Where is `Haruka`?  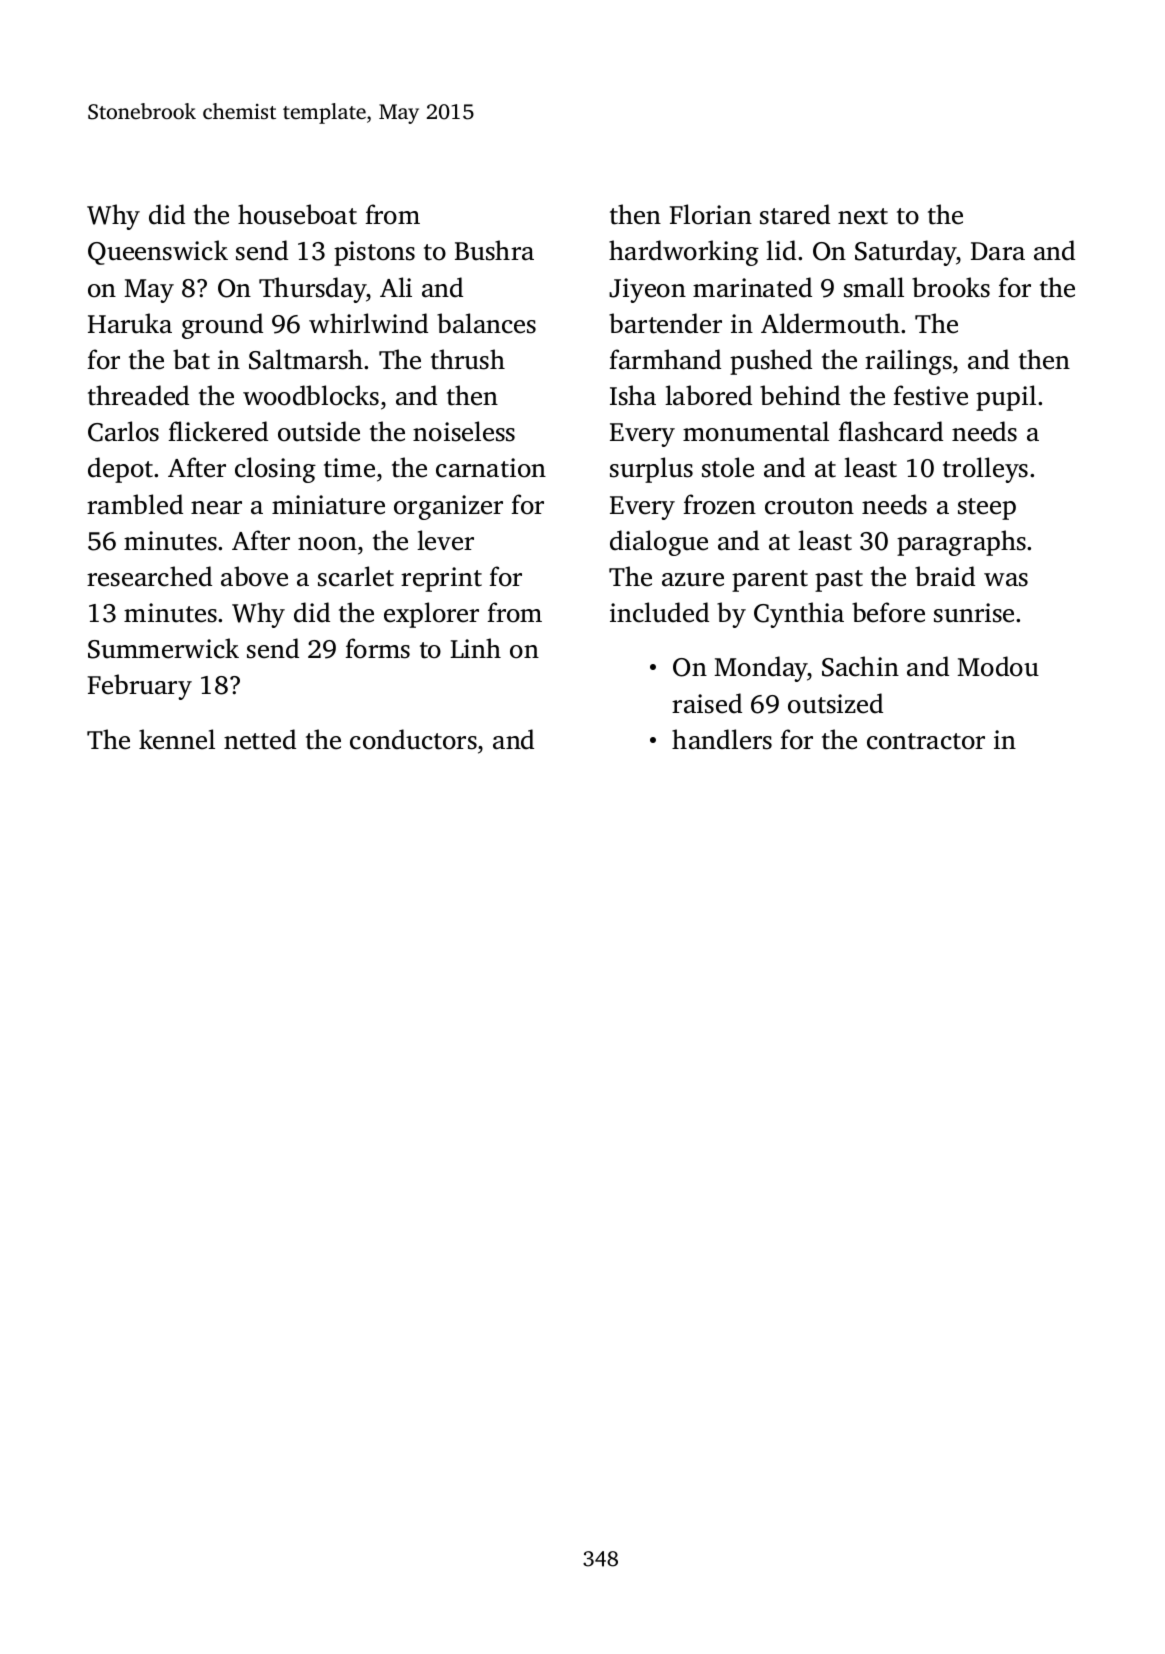 Haruka is located at coordinates (130, 323).
